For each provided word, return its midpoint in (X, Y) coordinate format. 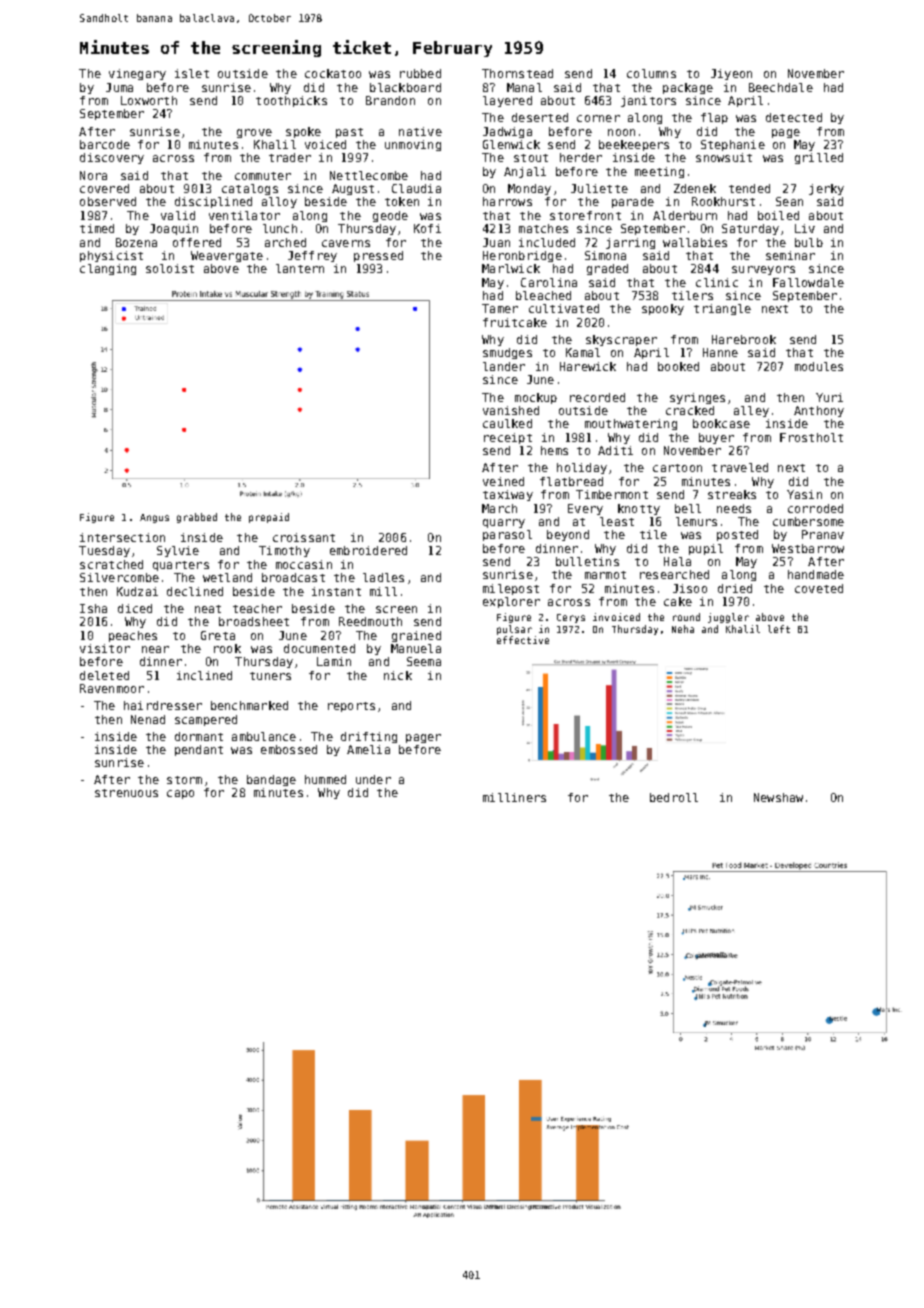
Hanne (720, 352)
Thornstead (517, 73)
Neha (683, 629)
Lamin (334, 661)
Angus (154, 518)
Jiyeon (731, 74)
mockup (536, 398)
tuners (270, 676)
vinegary (137, 74)
